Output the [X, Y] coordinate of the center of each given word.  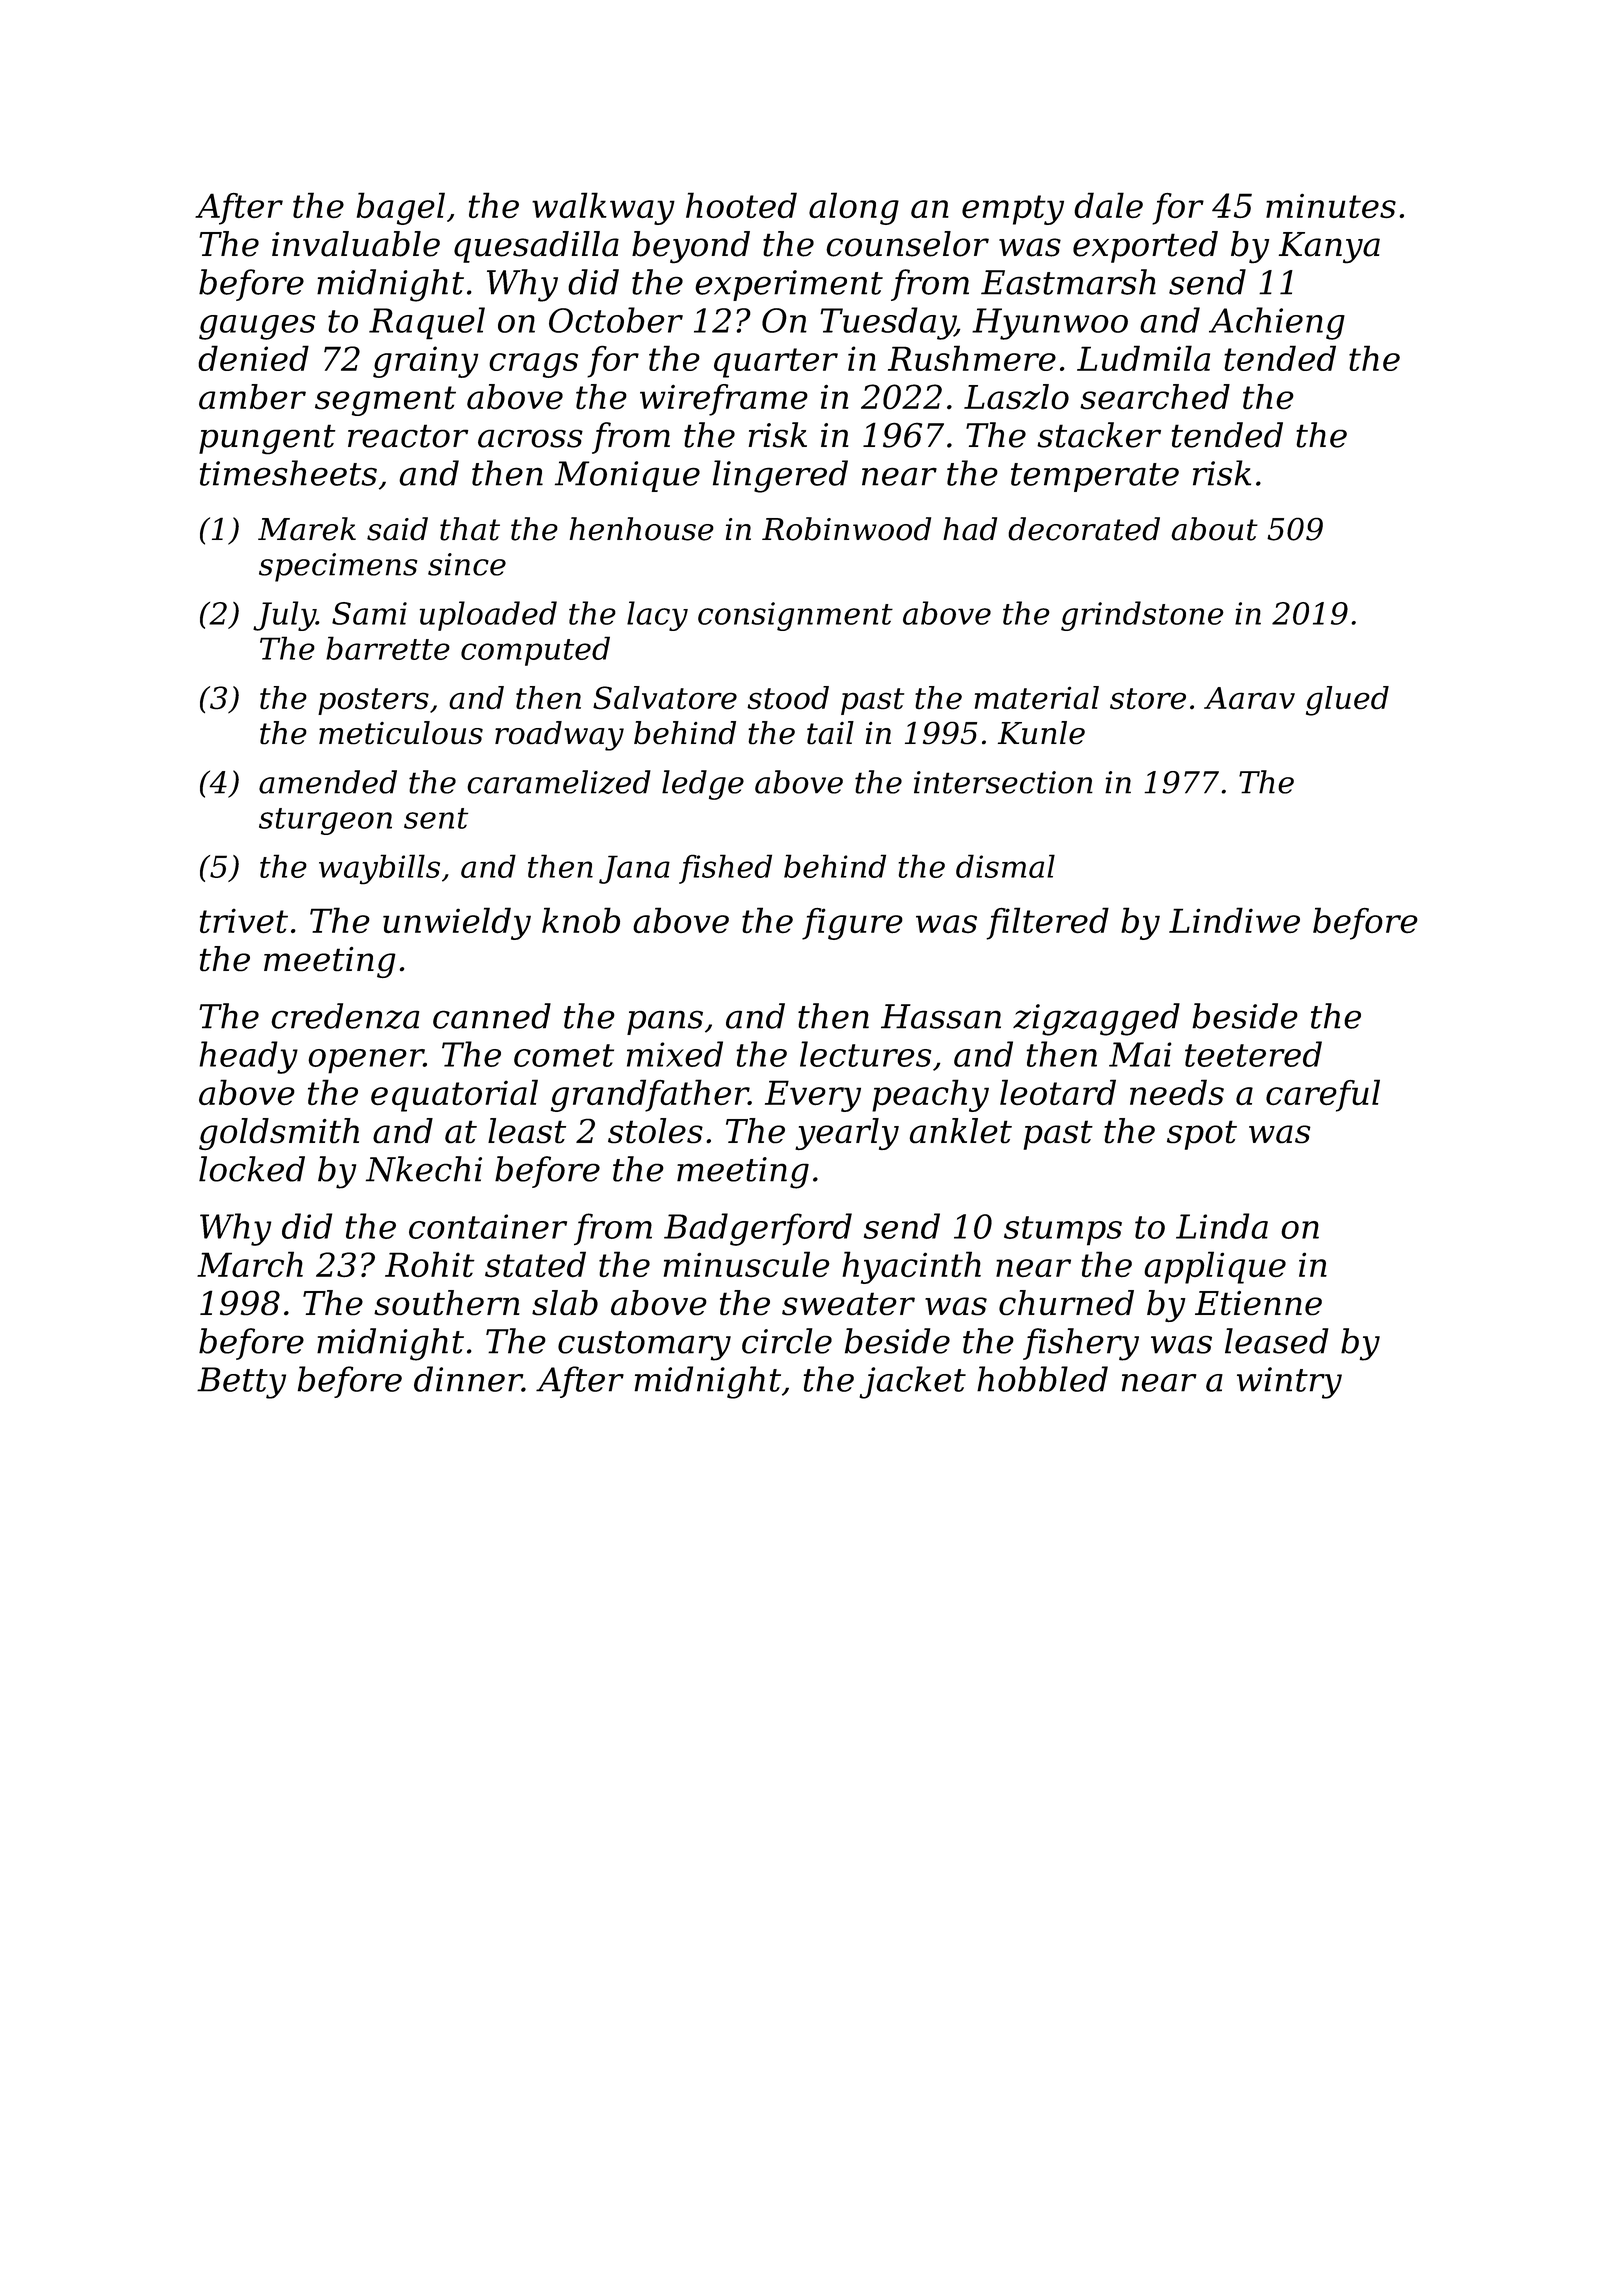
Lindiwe [1234, 920]
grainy [425, 362]
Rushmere [972, 358]
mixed [675, 1054]
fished [725, 869]
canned [492, 1016]
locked [252, 1169]
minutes [1331, 205]
